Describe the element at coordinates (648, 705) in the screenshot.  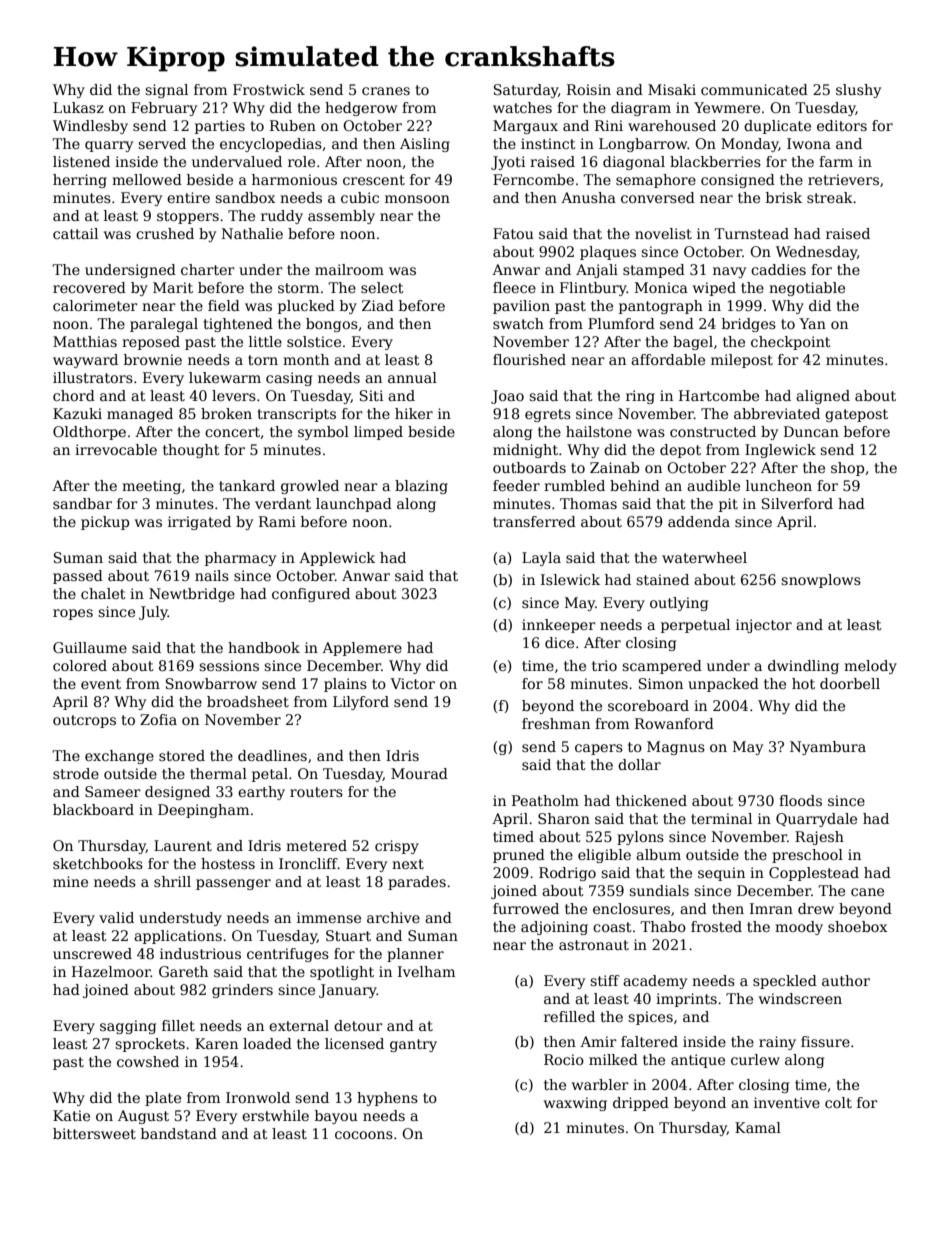
I see `scoreboard` at that location.
